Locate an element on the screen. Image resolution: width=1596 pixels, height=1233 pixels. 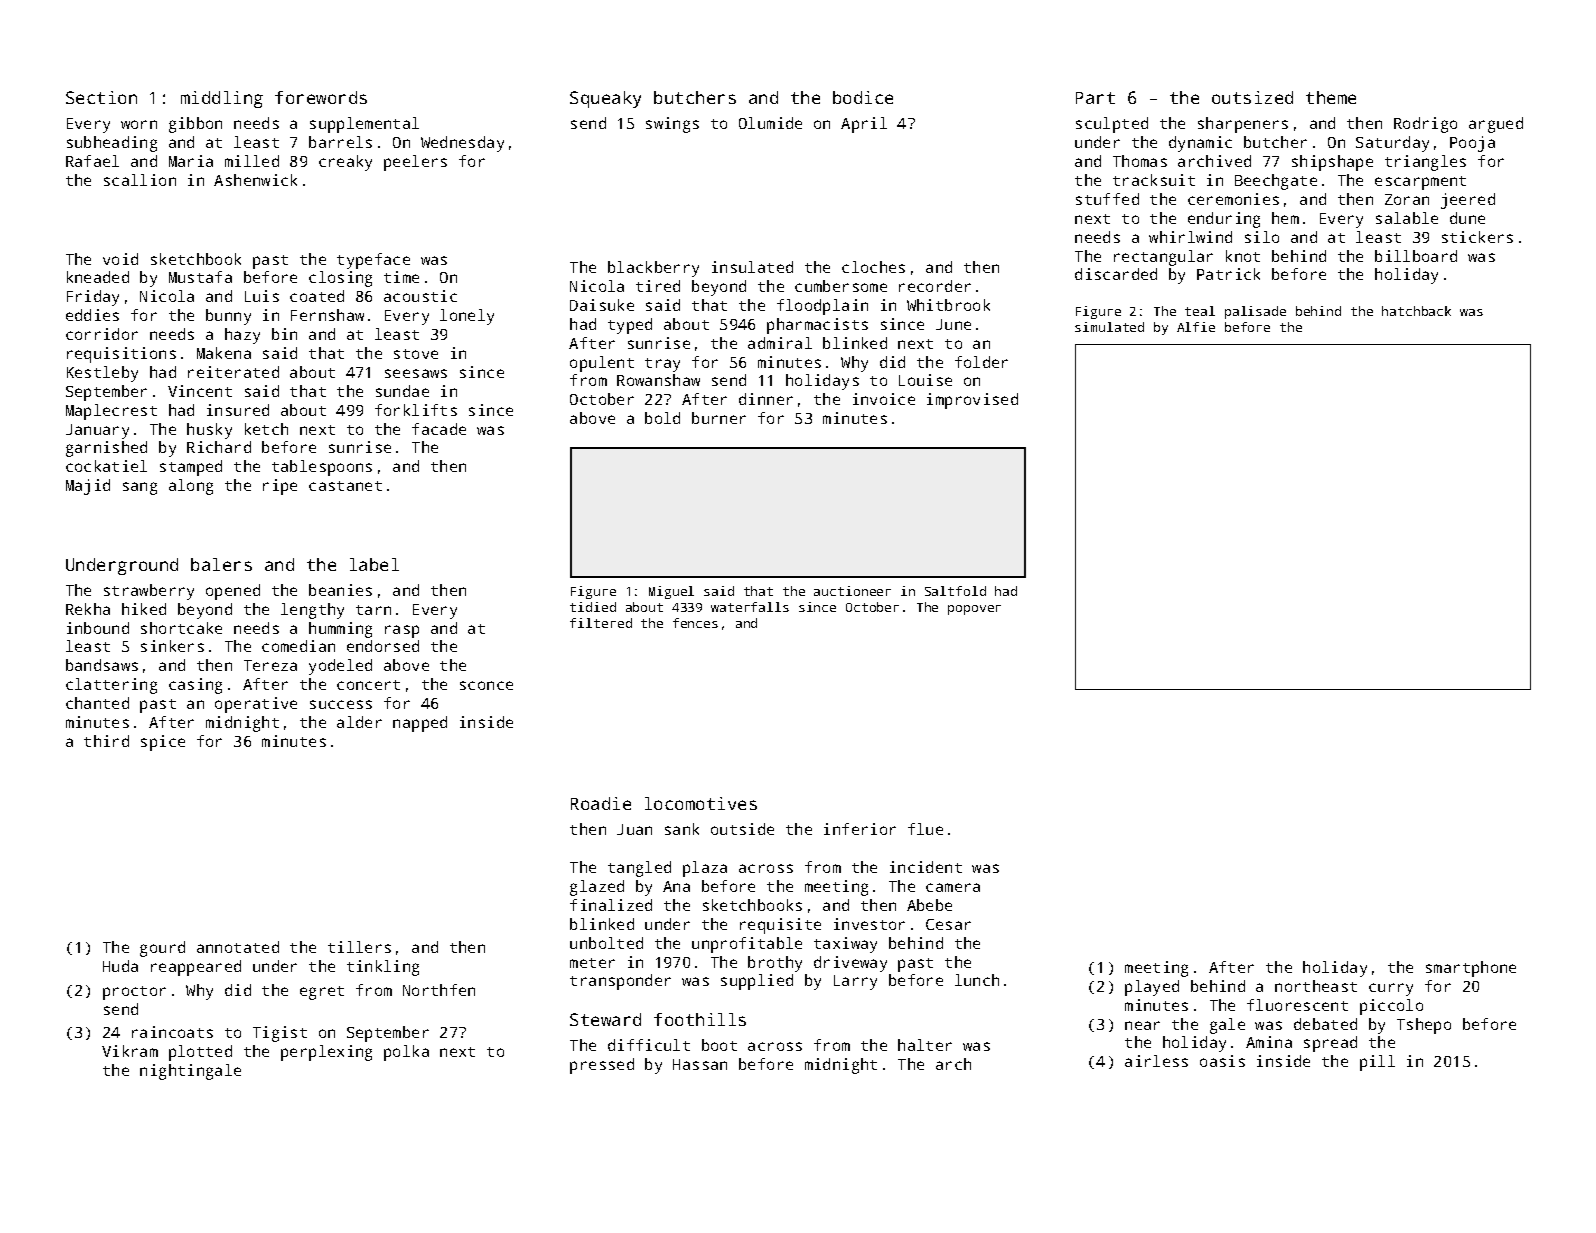
improvised is located at coordinates (972, 401).
